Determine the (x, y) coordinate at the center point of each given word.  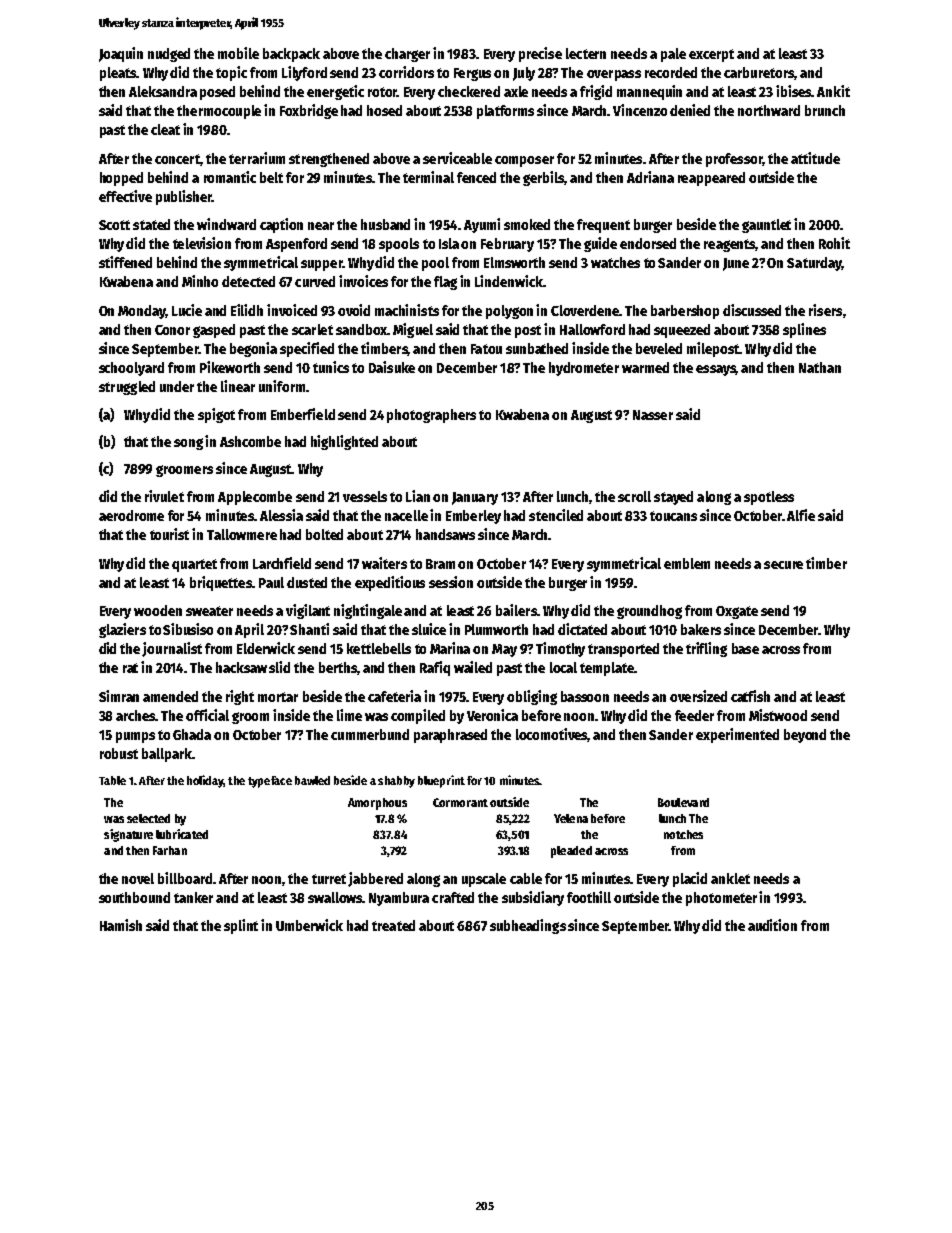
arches (136, 715)
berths (338, 667)
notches (683, 834)
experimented (737, 735)
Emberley (473, 517)
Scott (114, 225)
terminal (428, 177)
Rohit (834, 243)
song (188, 444)
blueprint (441, 781)
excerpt (711, 55)
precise (540, 54)
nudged (169, 55)
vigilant (308, 611)
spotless (769, 498)
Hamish (121, 925)
